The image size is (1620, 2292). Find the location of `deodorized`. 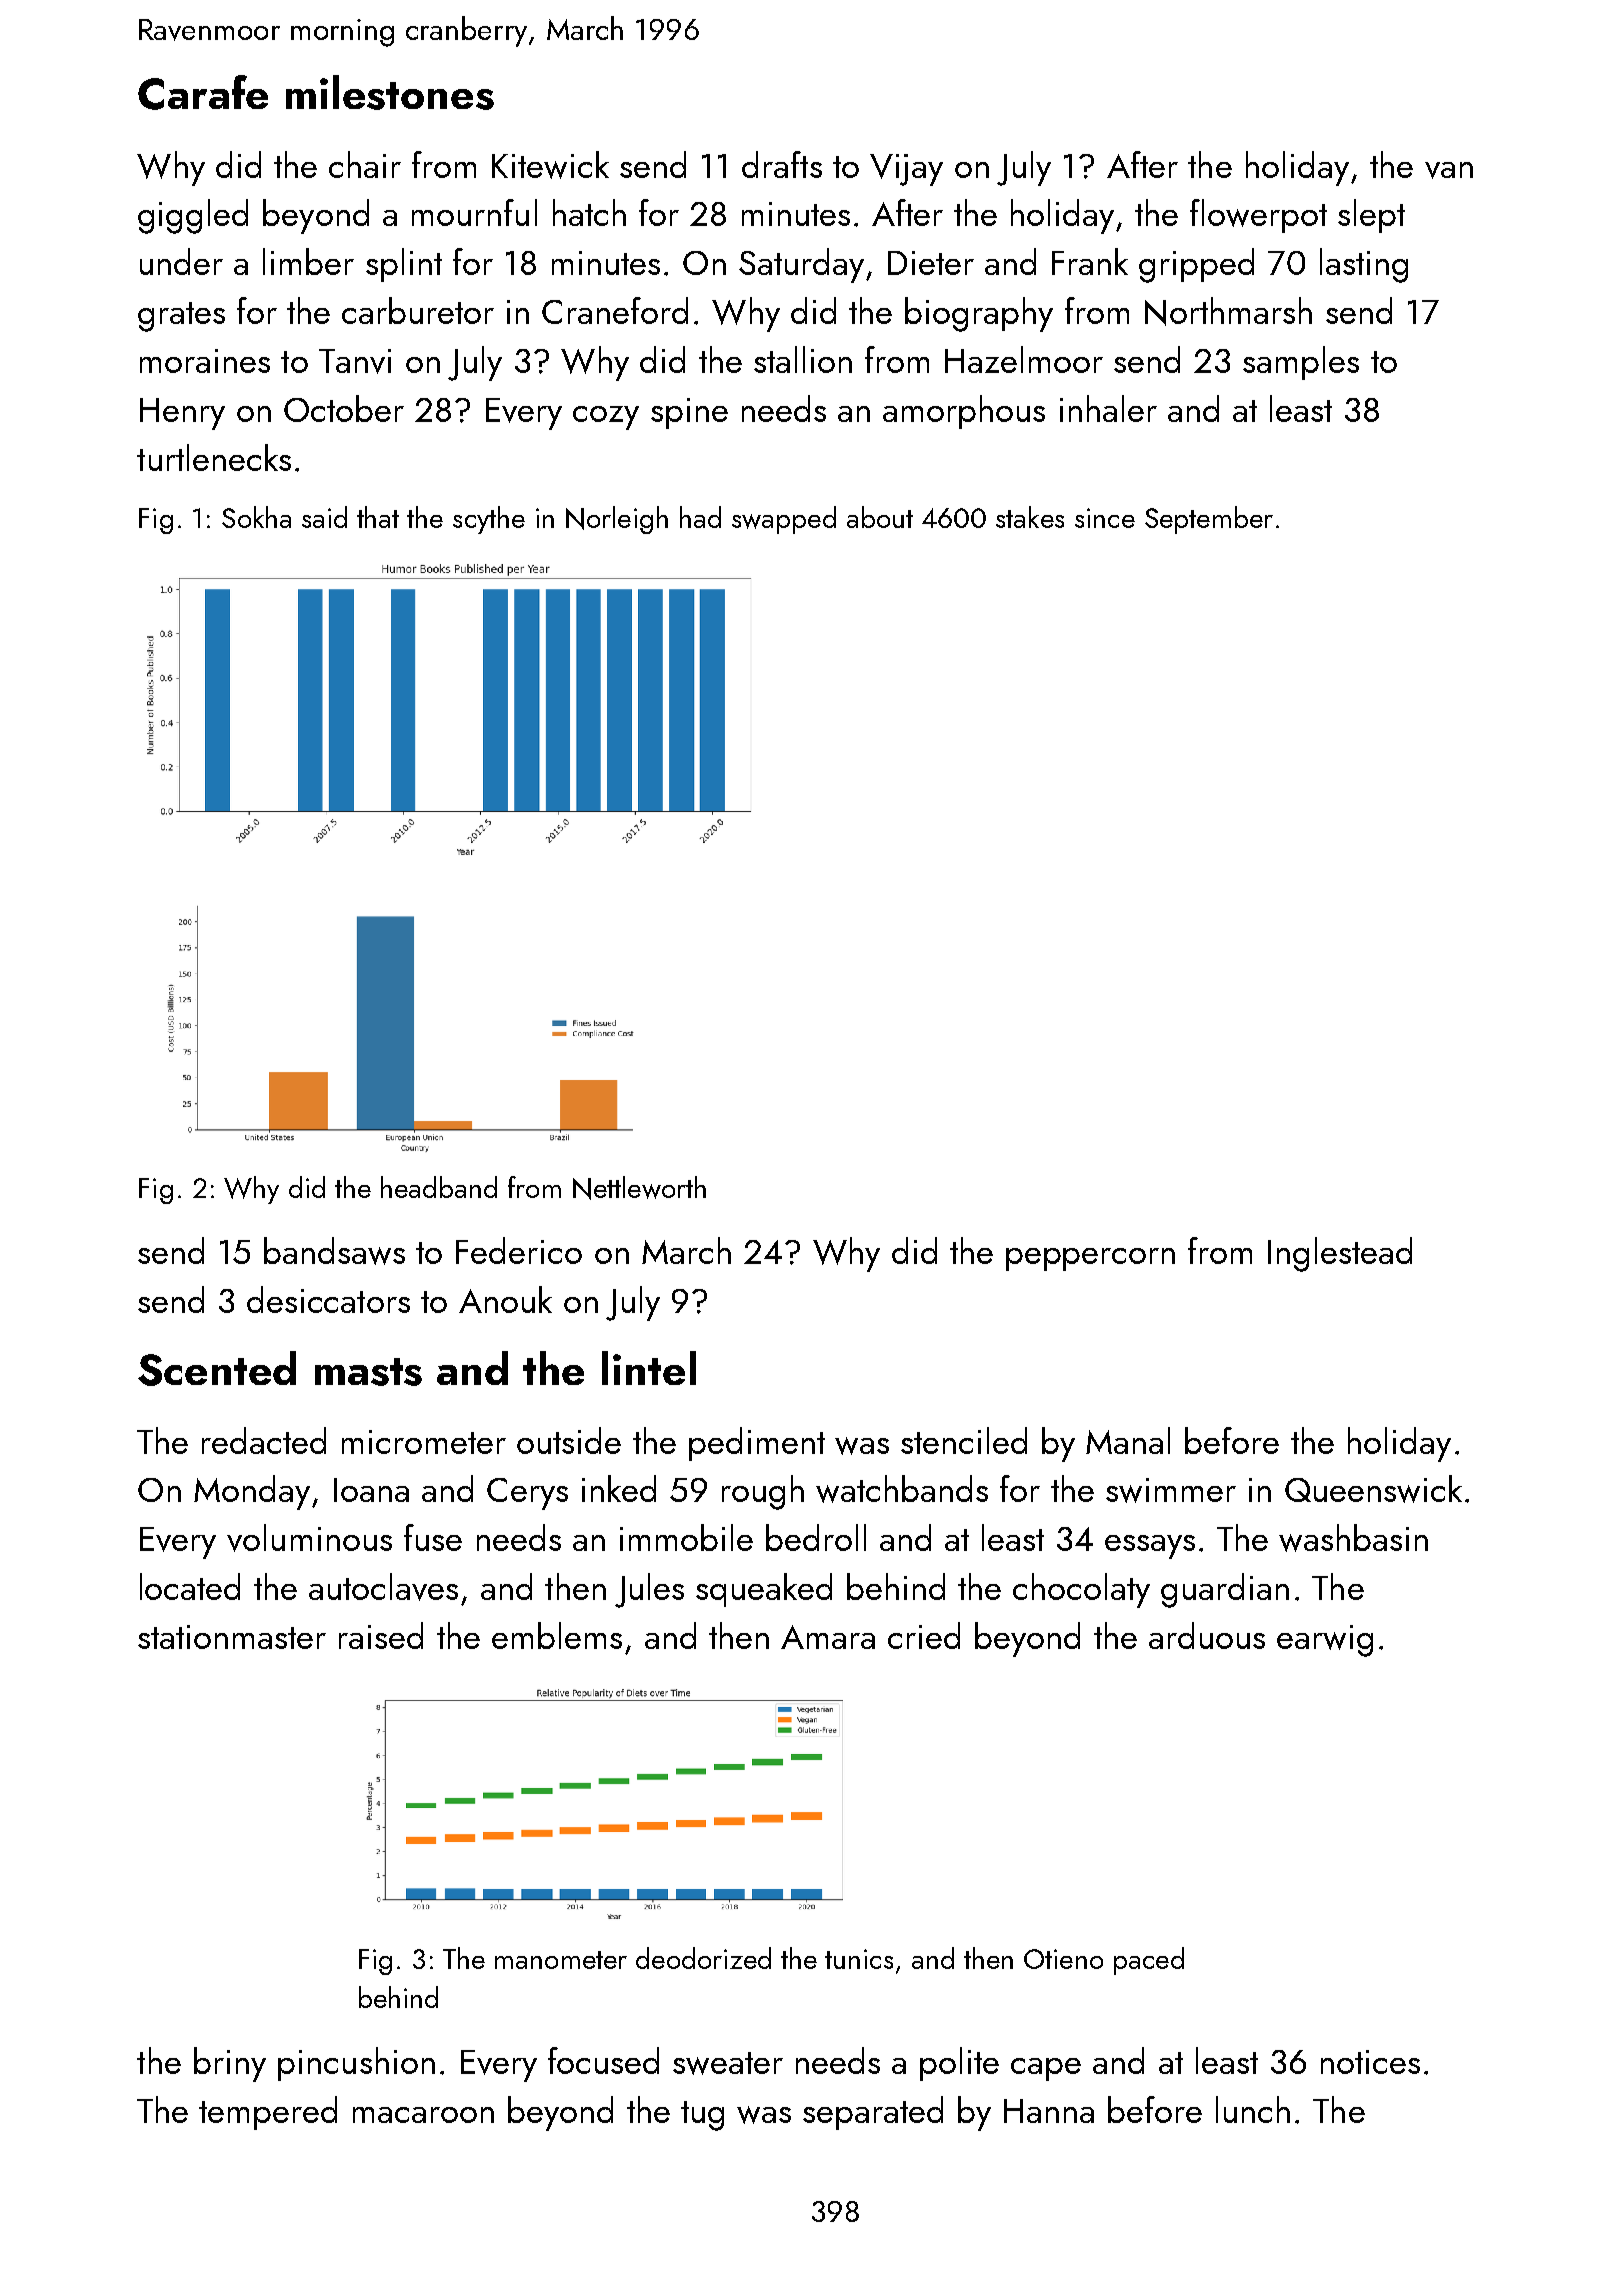

deodorized is located at coordinates (703, 1958).
